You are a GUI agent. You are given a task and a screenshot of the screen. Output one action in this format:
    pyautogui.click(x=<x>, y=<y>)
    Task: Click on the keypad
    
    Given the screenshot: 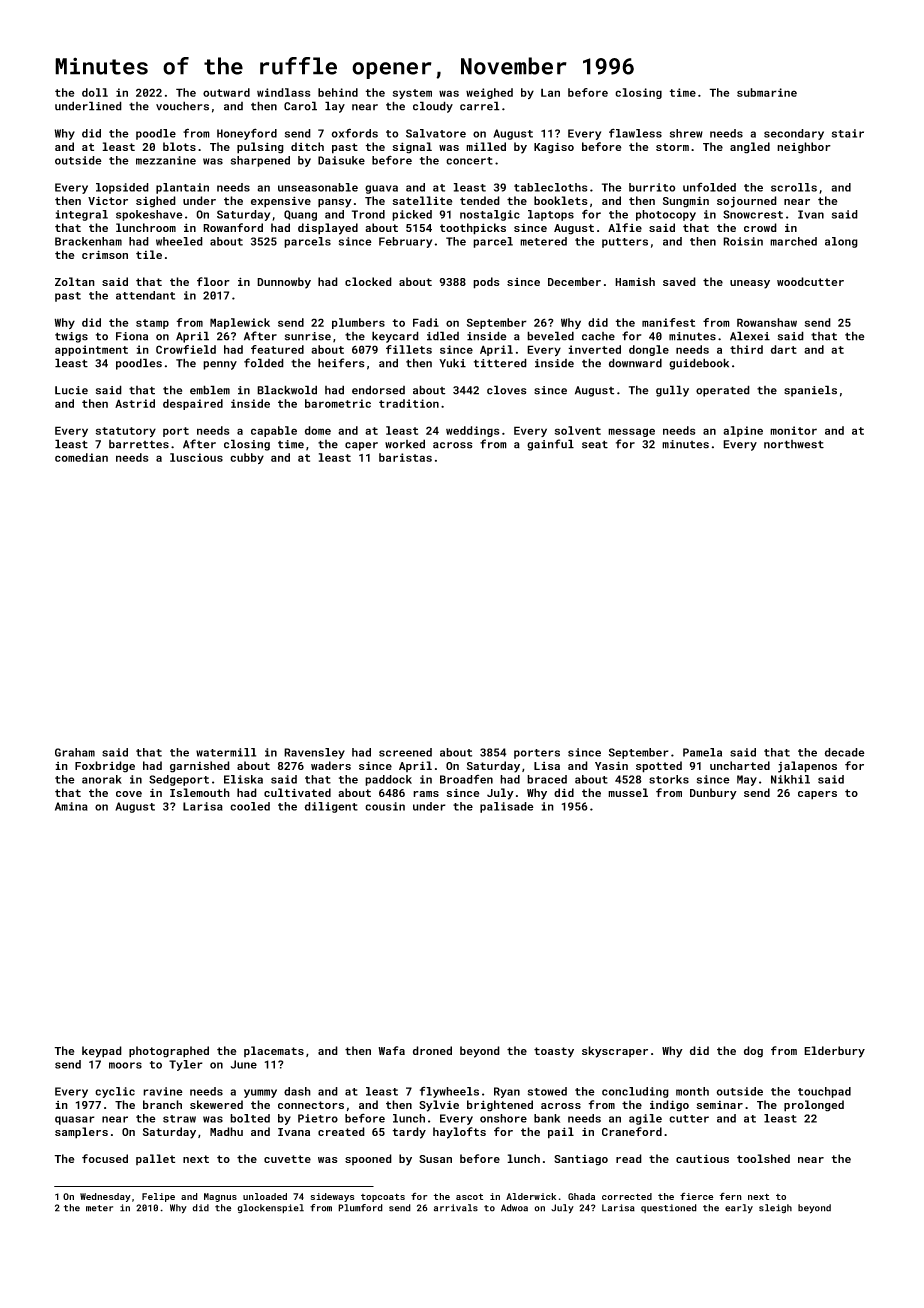 What is the action you would take?
    pyautogui.click(x=102, y=1052)
